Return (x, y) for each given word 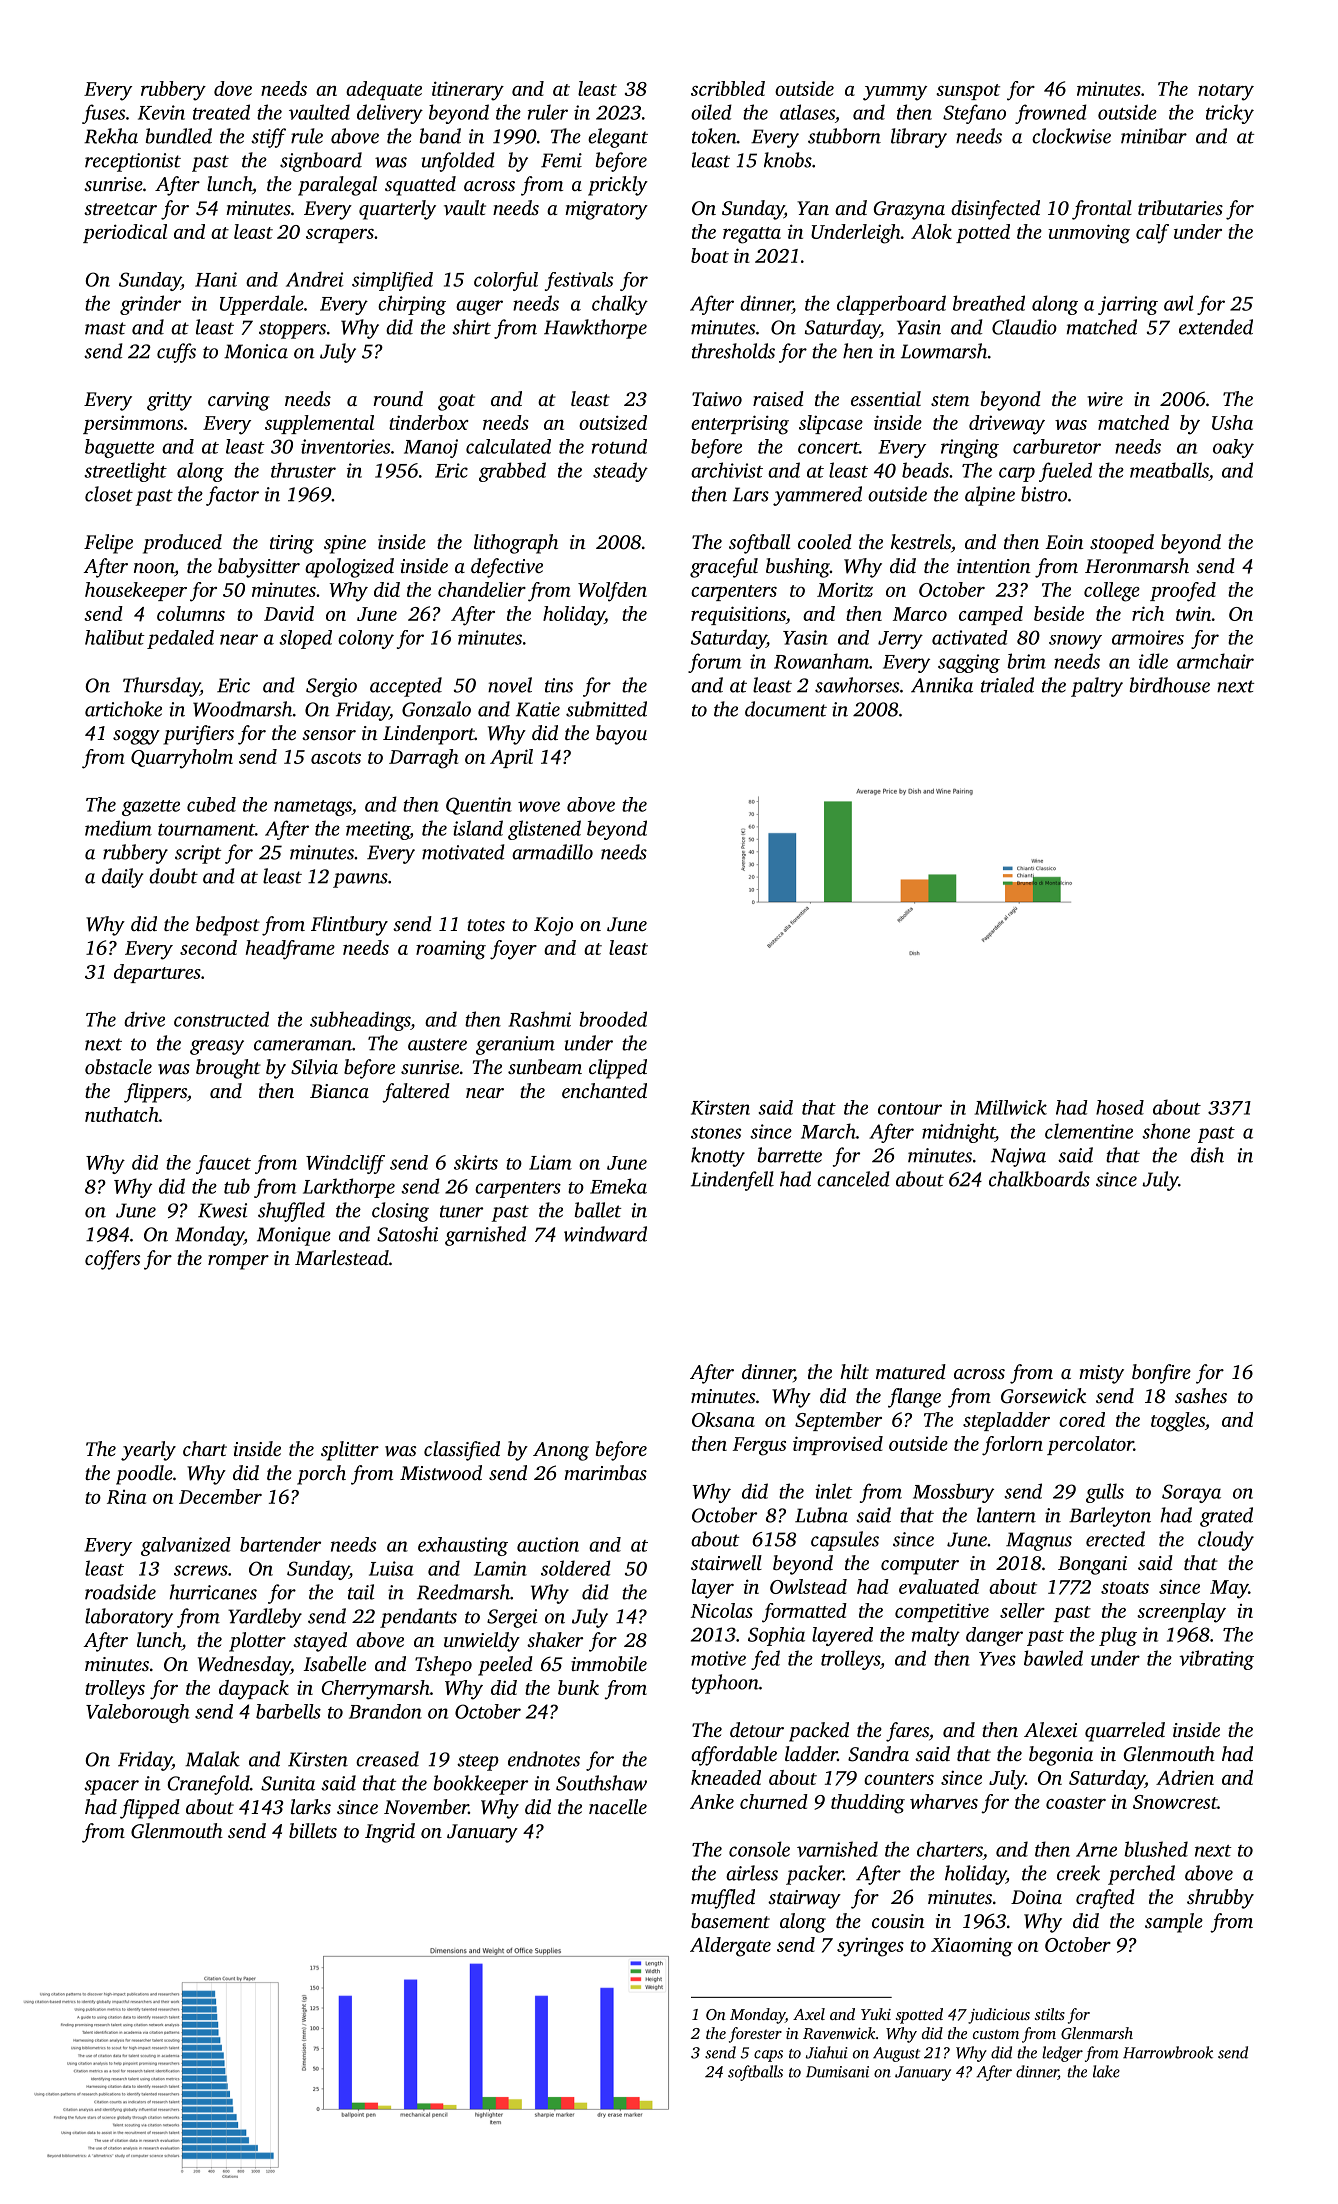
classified (462, 1451)
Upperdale (262, 305)
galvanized (186, 1546)
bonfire (1161, 1374)
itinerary (468, 91)
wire (1105, 399)
